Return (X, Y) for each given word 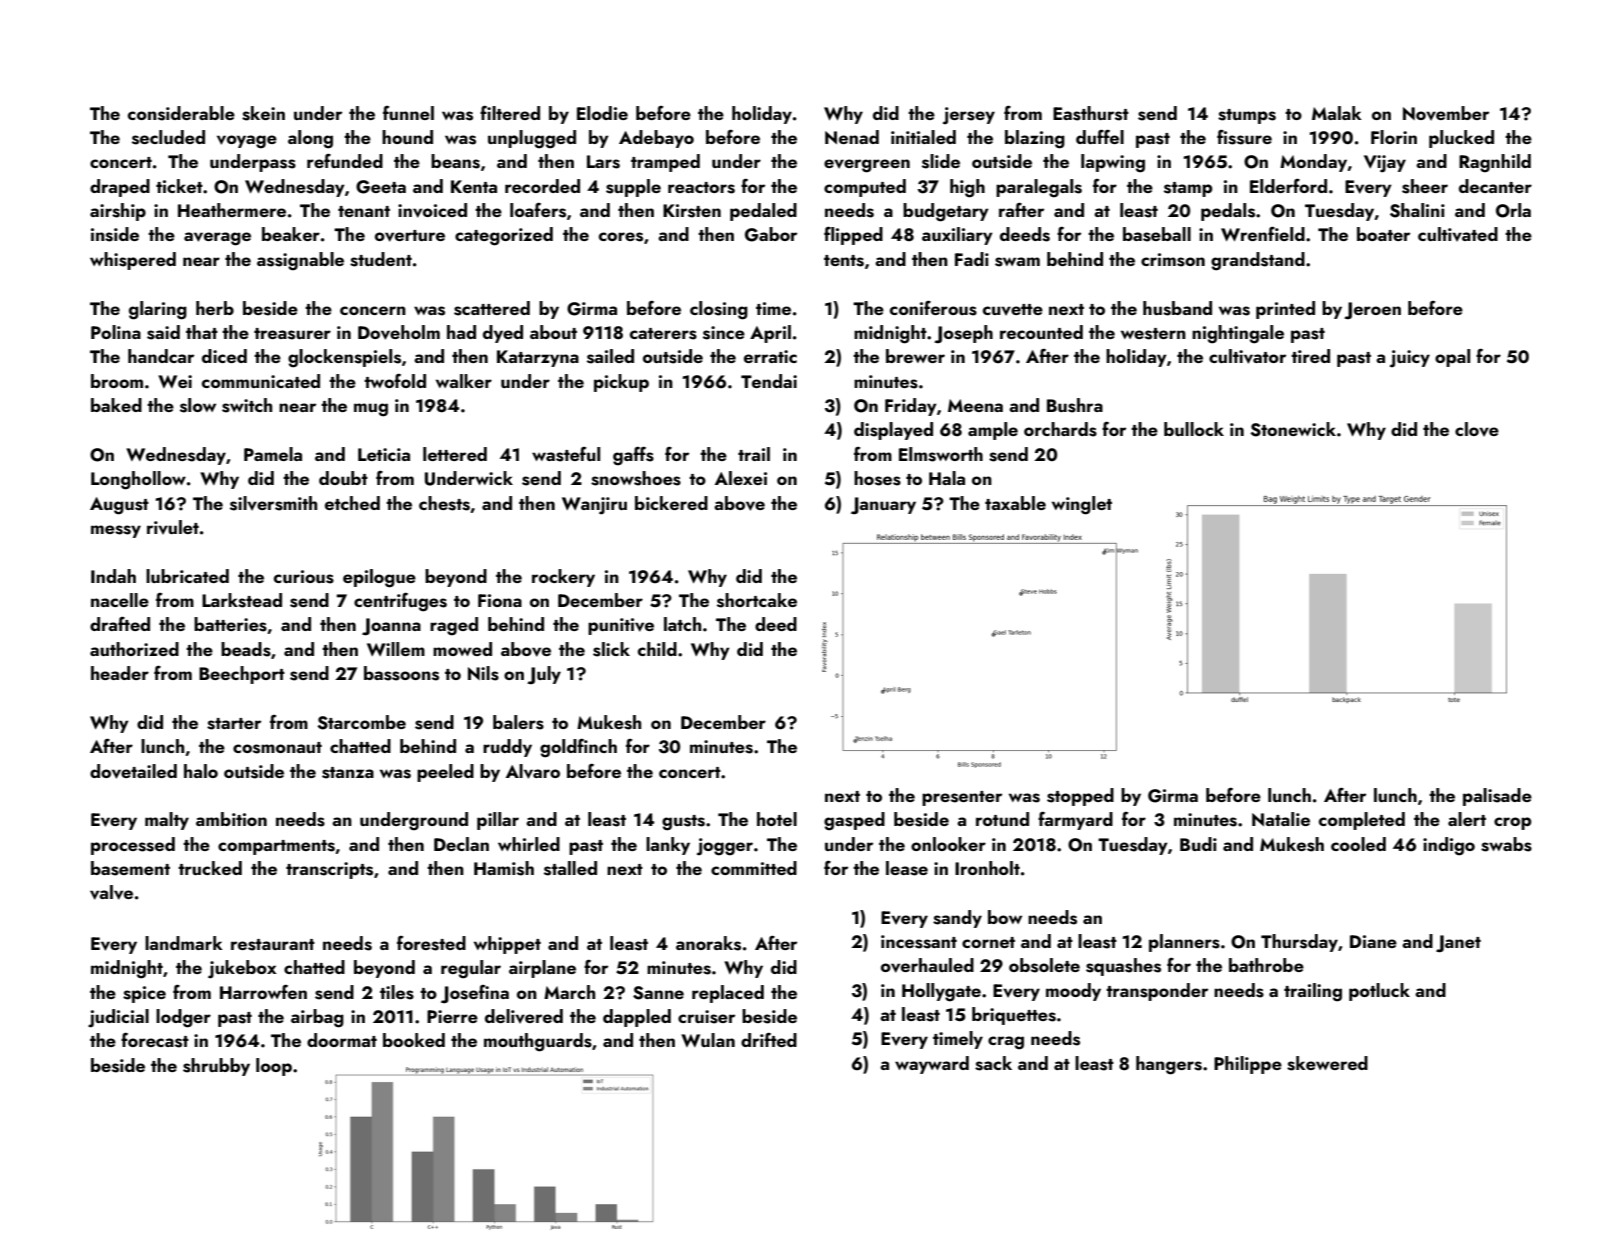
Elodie (602, 113)
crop (1512, 823)
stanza (348, 773)
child (657, 649)
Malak (1337, 113)
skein (263, 113)
